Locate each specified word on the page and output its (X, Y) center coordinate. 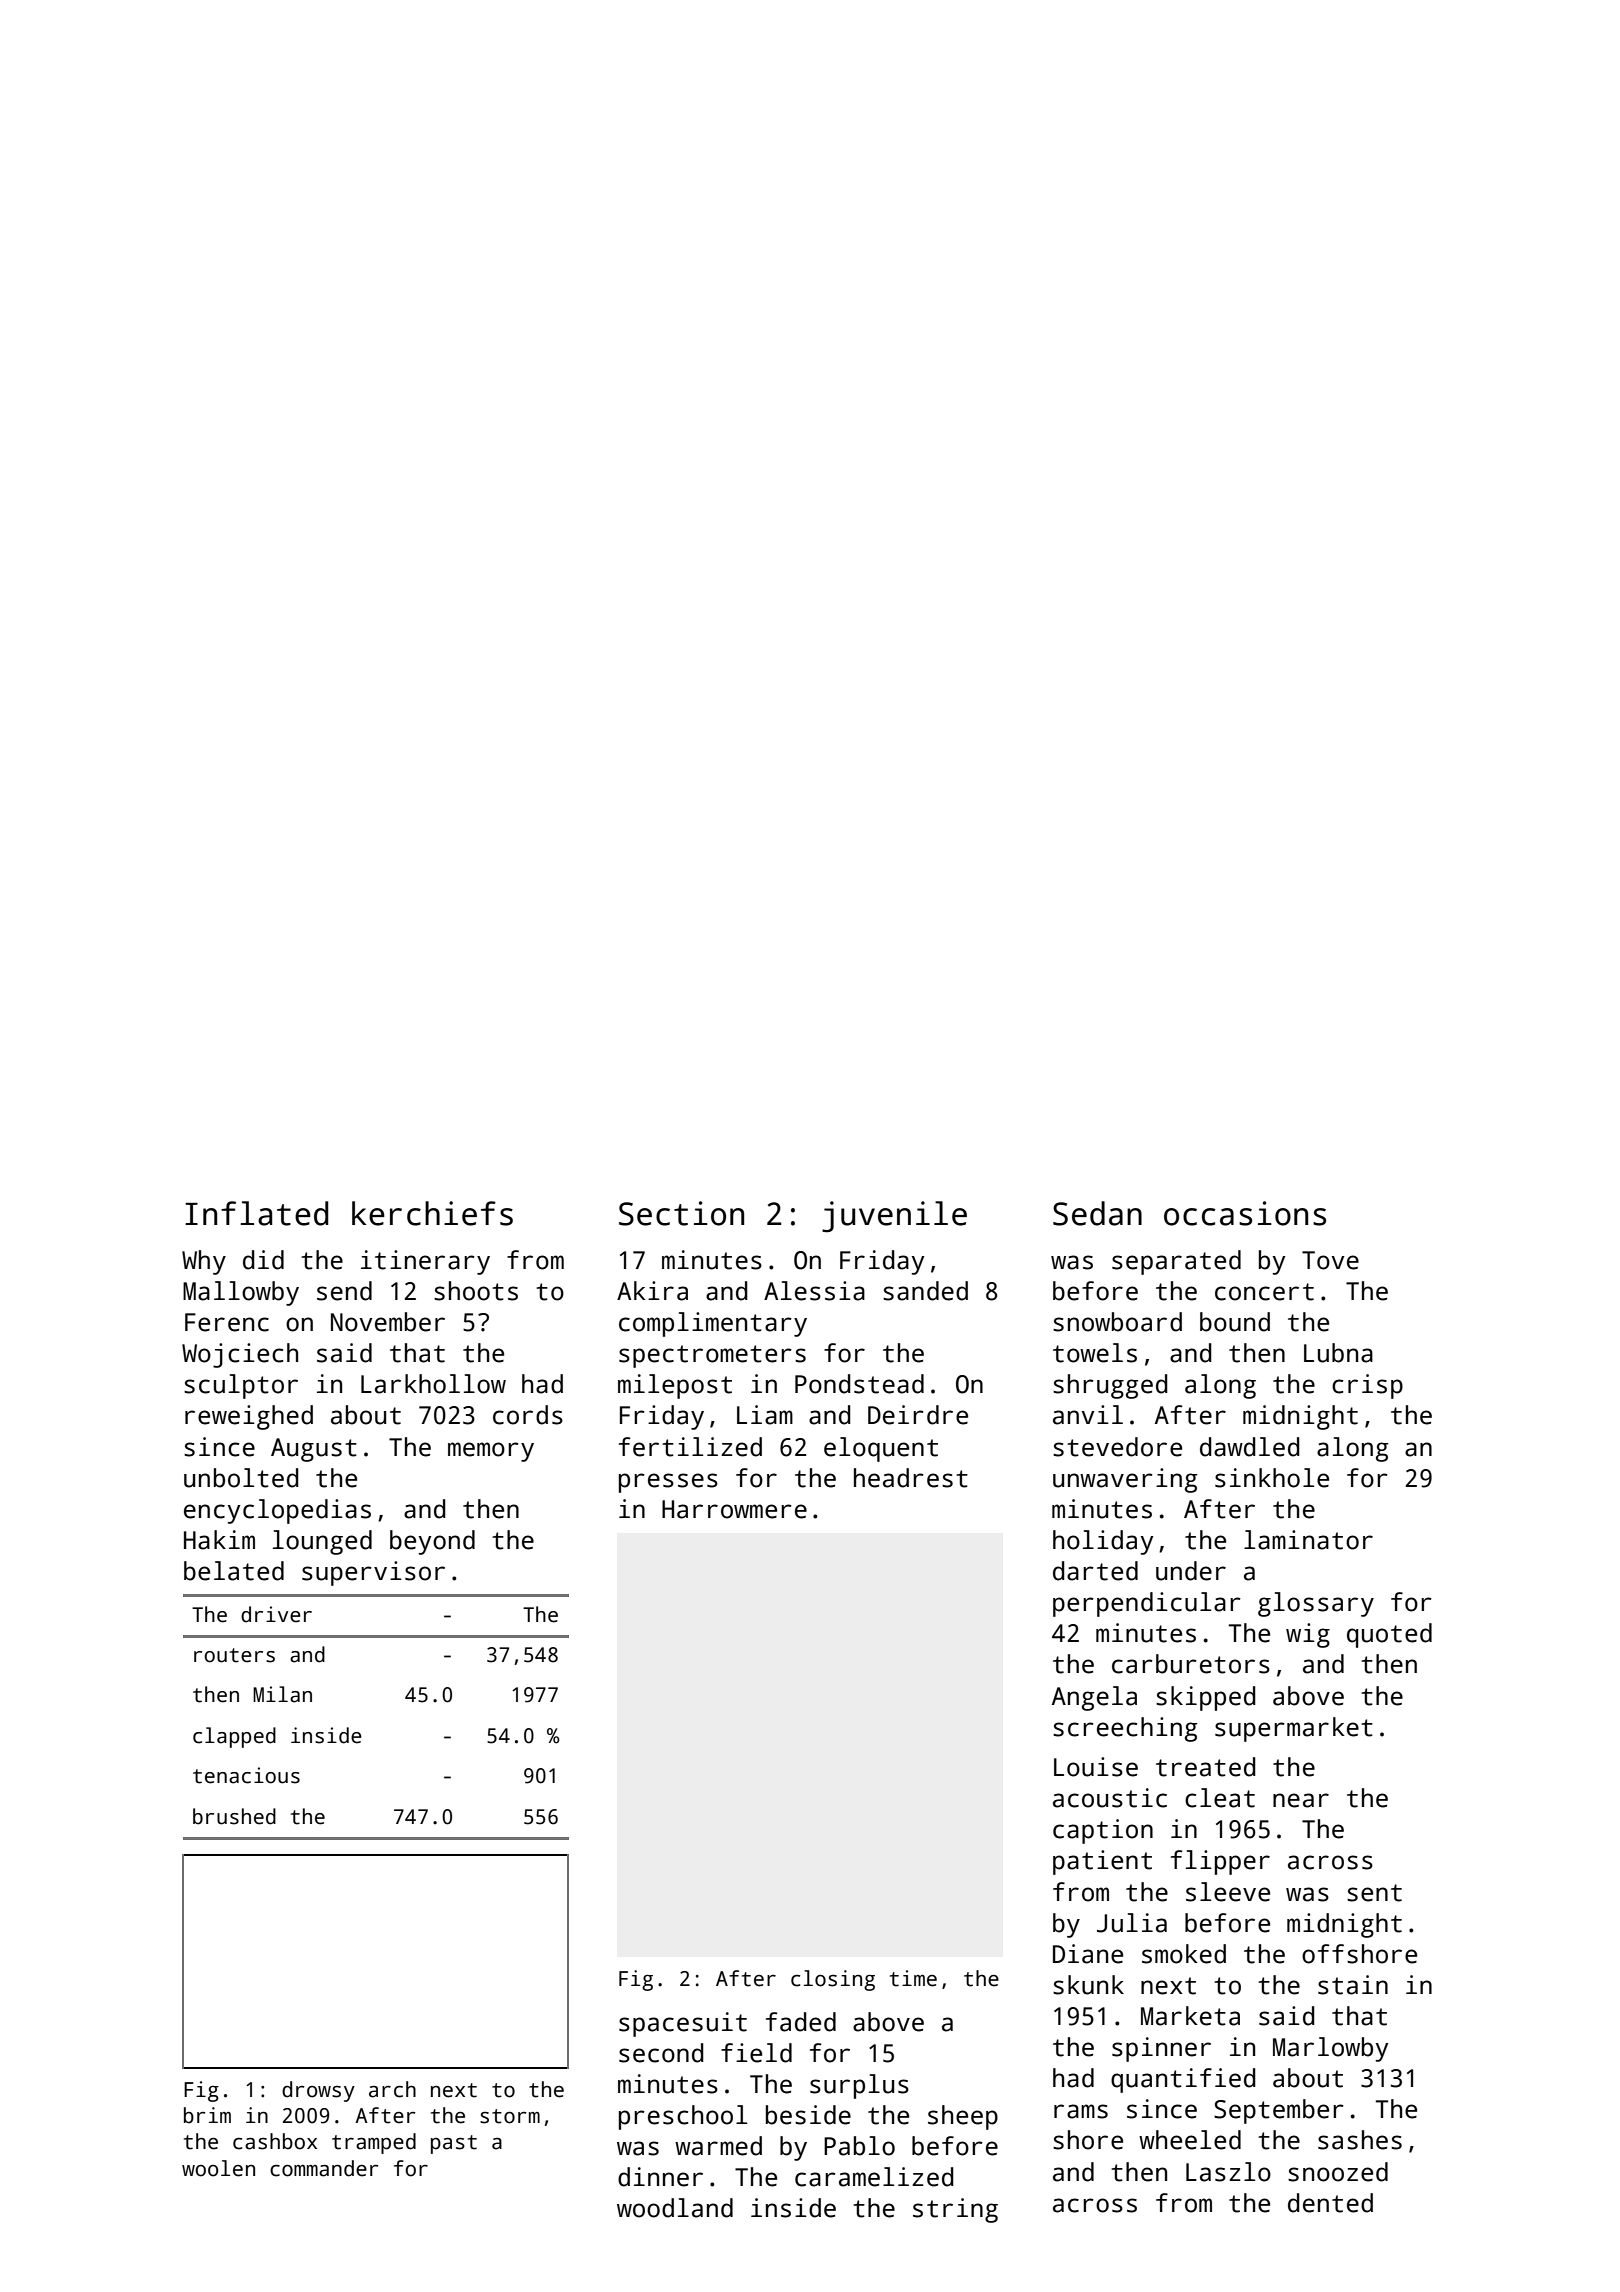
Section (681, 1213)
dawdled (1249, 1447)
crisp (1367, 1386)
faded (801, 2022)
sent (1374, 1893)
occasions (1245, 1213)
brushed (234, 1816)
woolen (218, 2168)
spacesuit (683, 2024)
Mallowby (241, 1293)
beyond (432, 1542)
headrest (911, 1478)
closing (833, 1980)
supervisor (373, 1573)
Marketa (1190, 2016)
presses (668, 1483)
